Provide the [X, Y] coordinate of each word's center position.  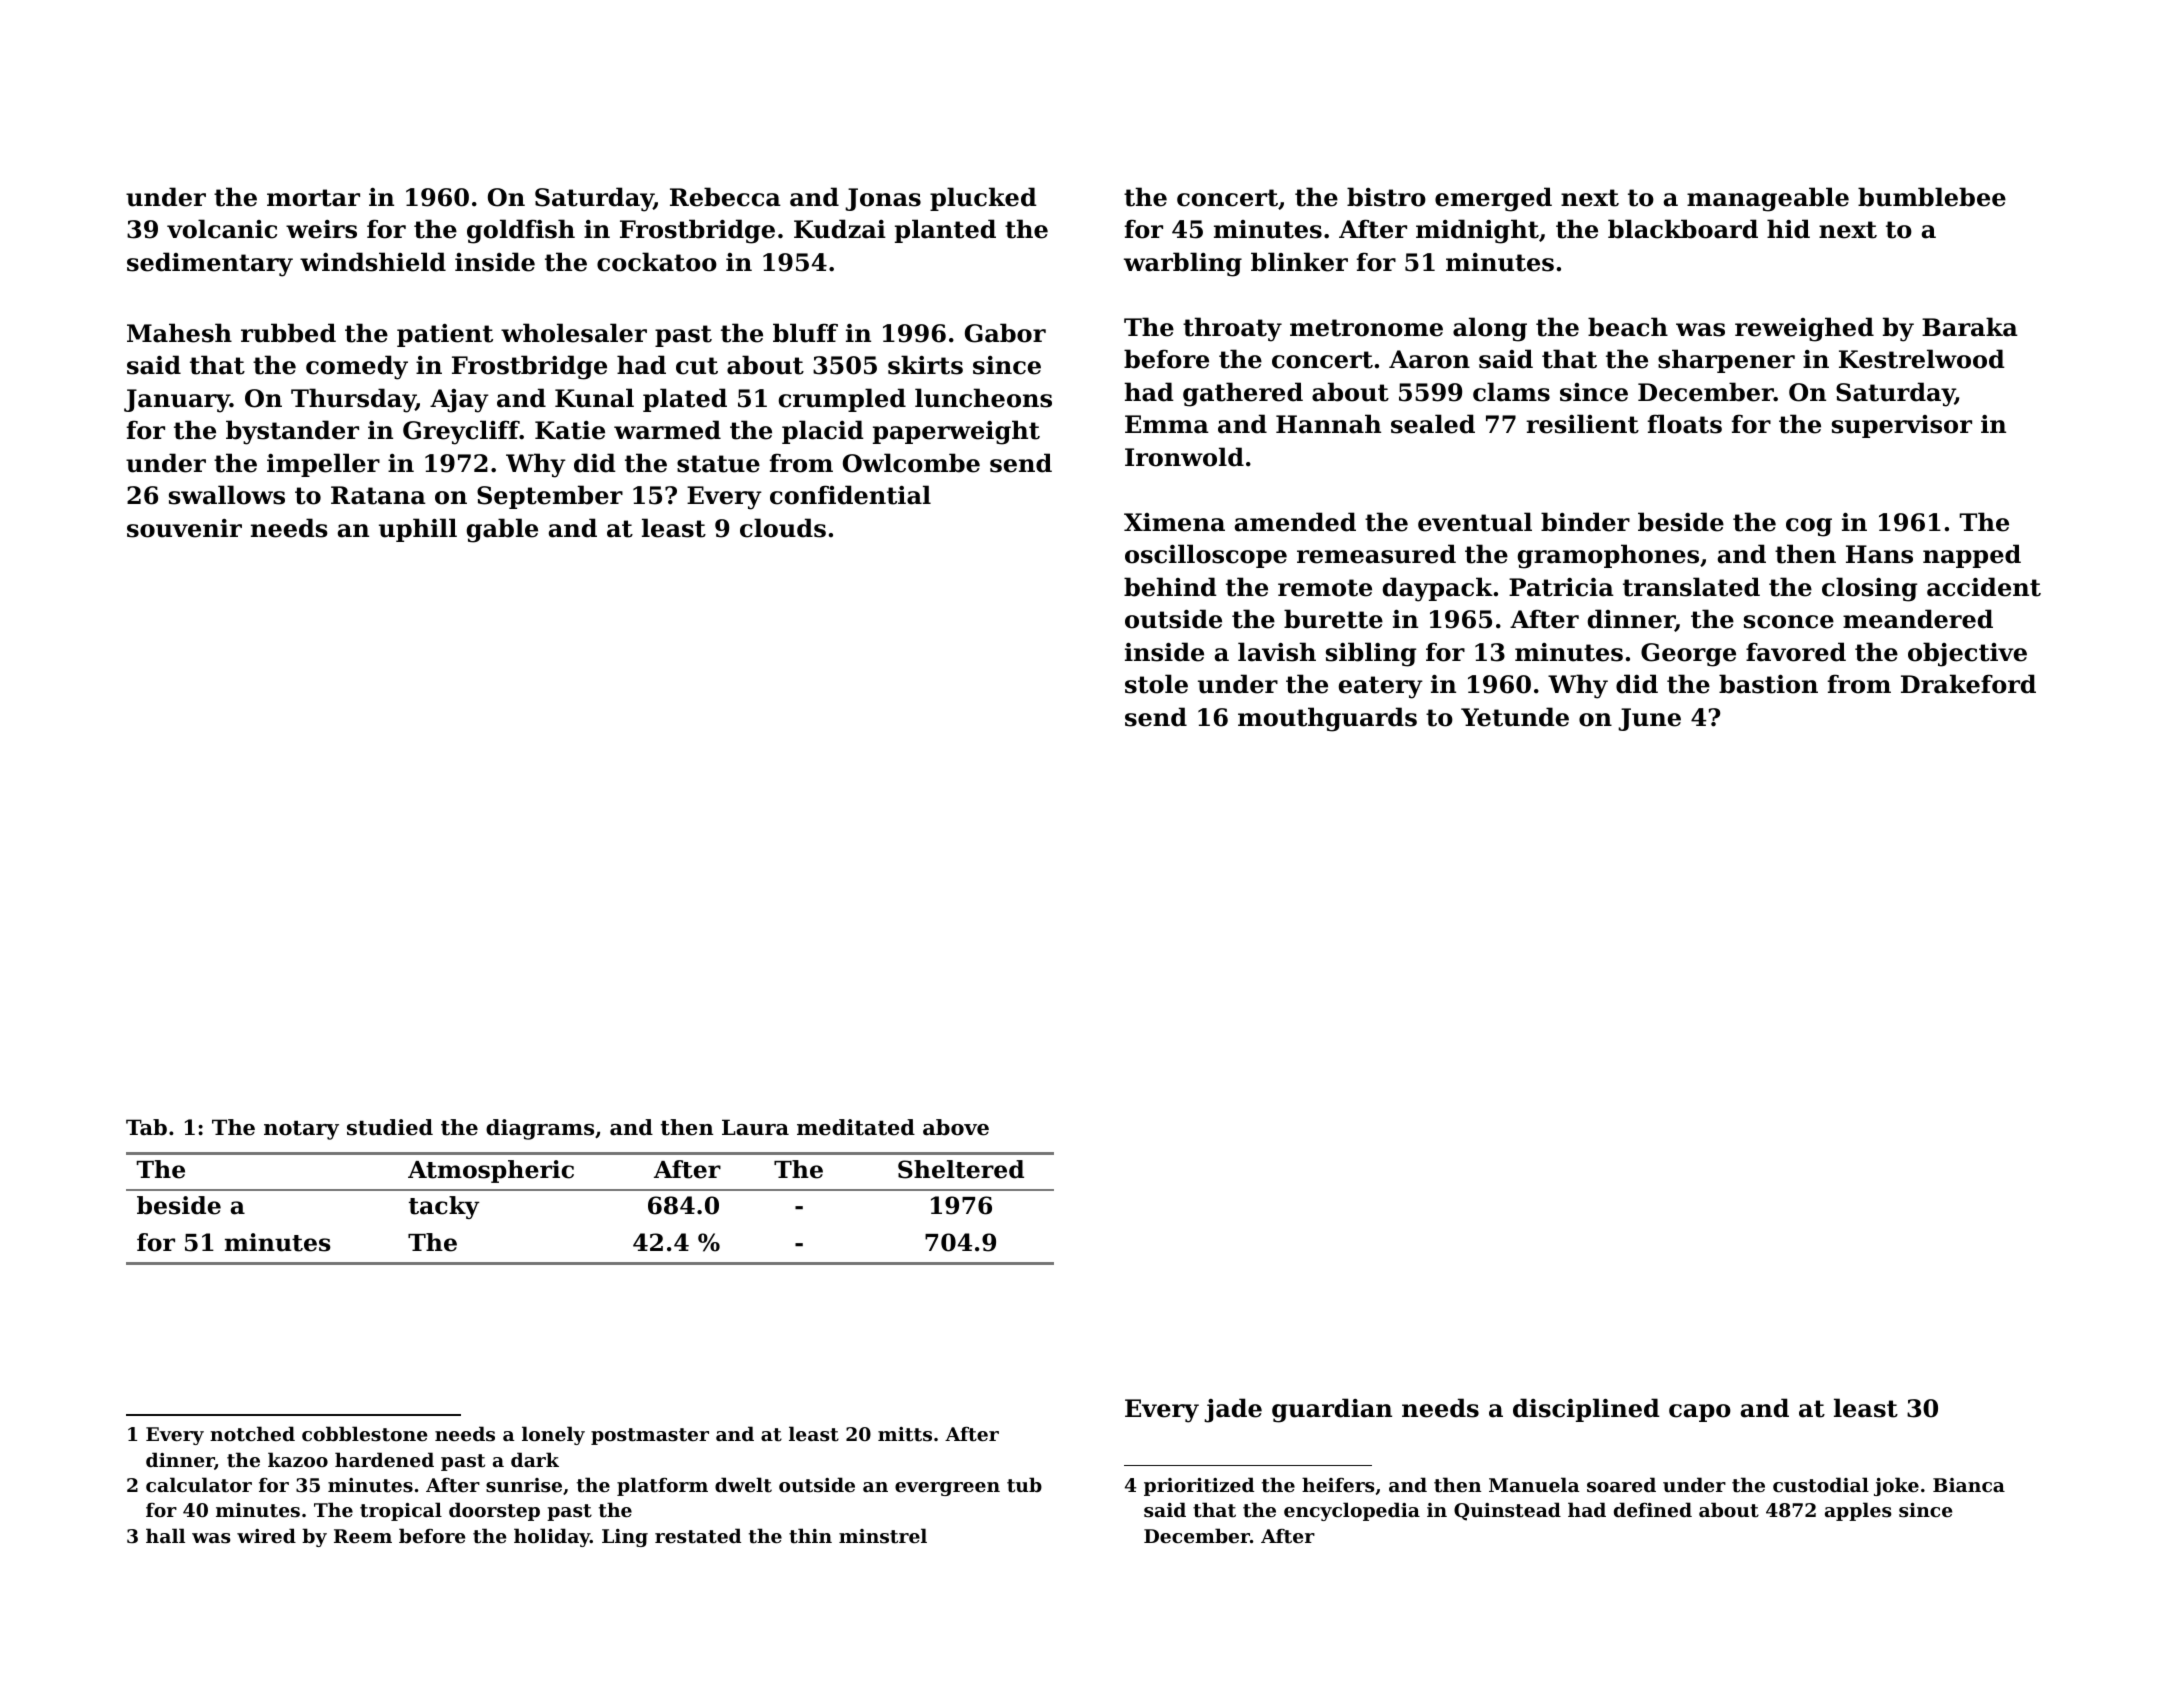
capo [1700, 1413]
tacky [444, 1207]
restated [698, 1536]
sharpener [1726, 361]
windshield [373, 262]
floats [1685, 424]
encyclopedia [1352, 1511]
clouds [783, 528]
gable [502, 530]
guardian [1332, 1410]
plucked [983, 199]
